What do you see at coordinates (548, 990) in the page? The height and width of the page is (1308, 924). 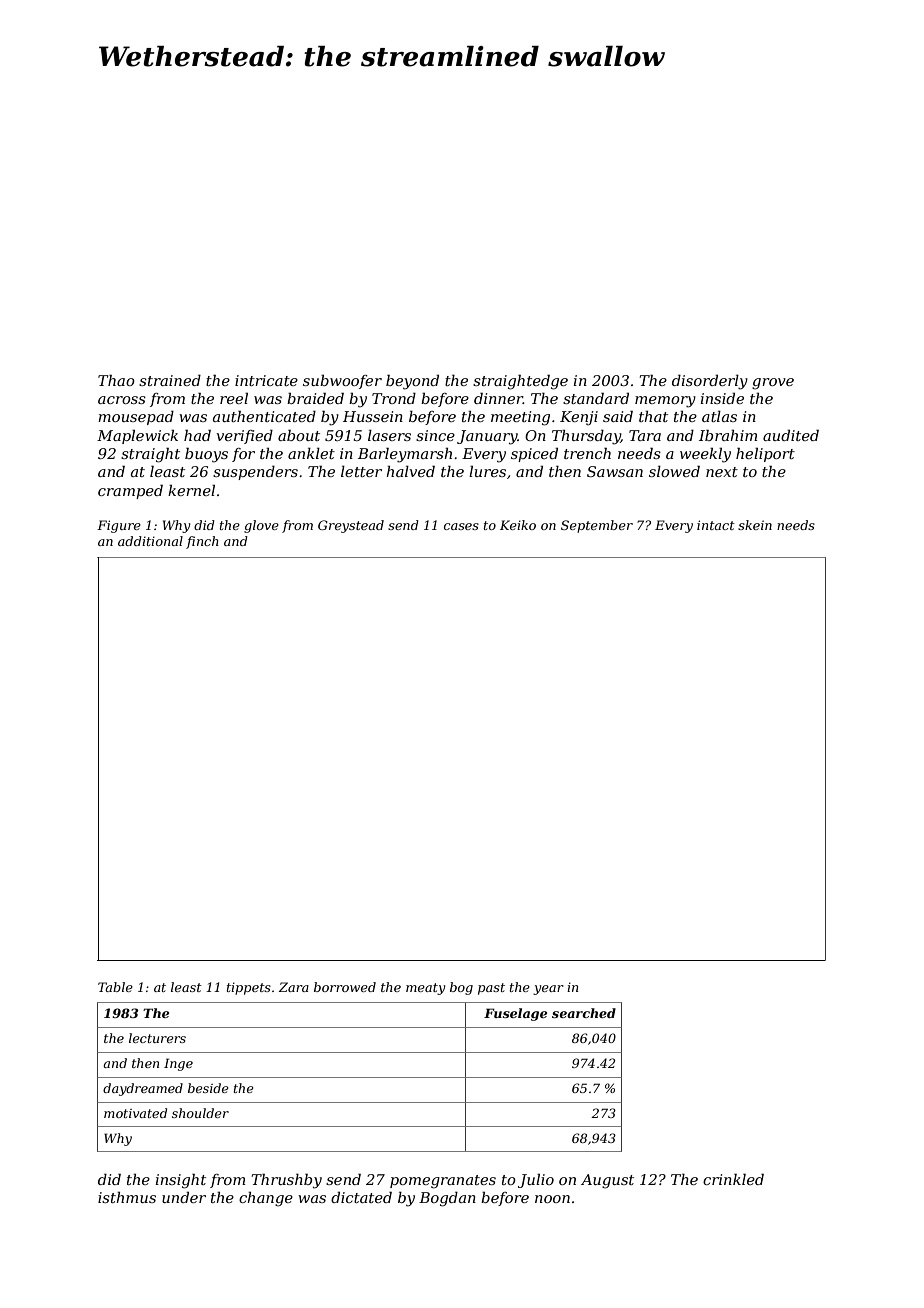 I see `year` at bounding box center [548, 990].
